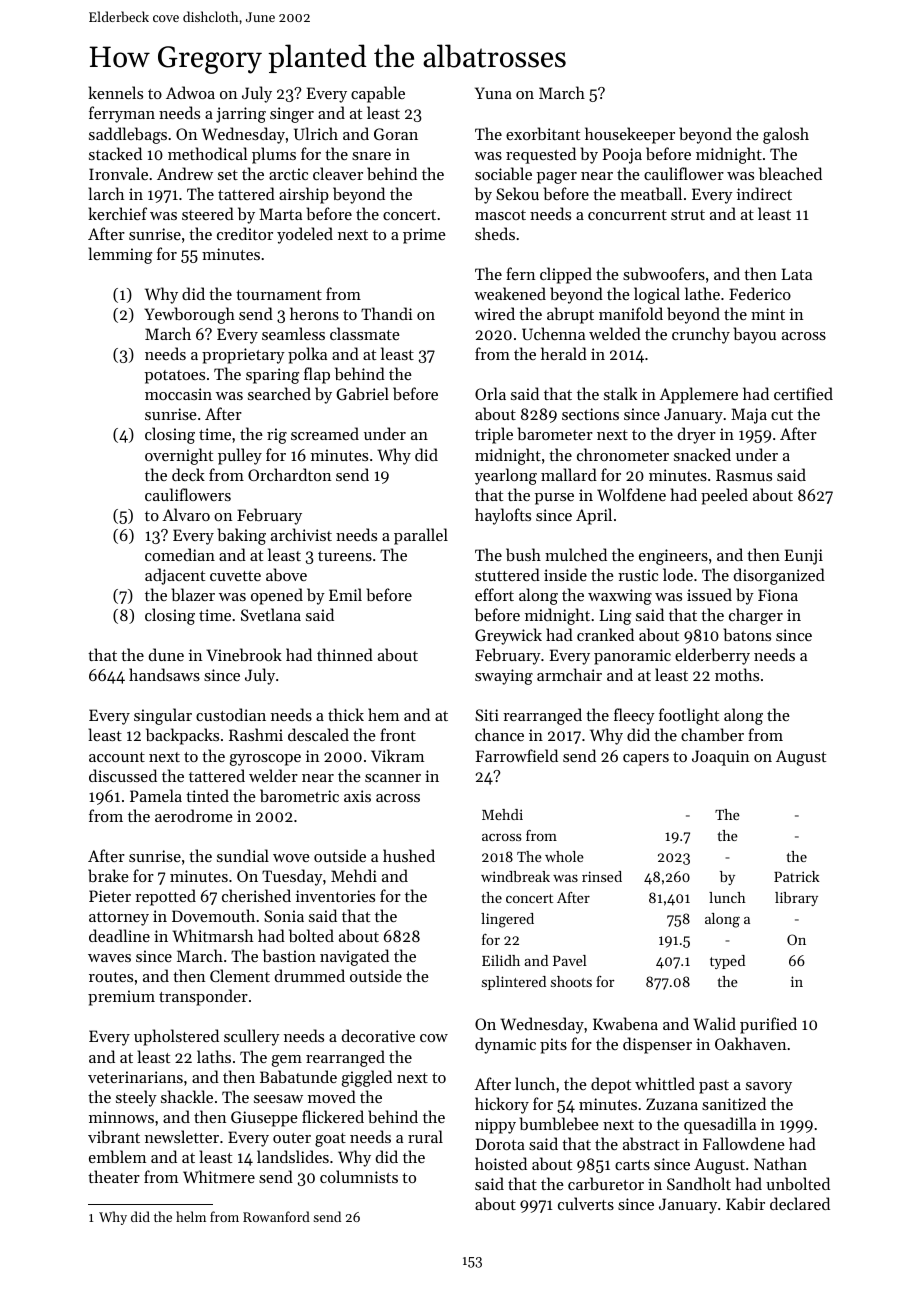 This screenshot has height=1308, width=924. Describe the element at coordinates (325, 433) in the screenshot. I see `screamed` at that location.
